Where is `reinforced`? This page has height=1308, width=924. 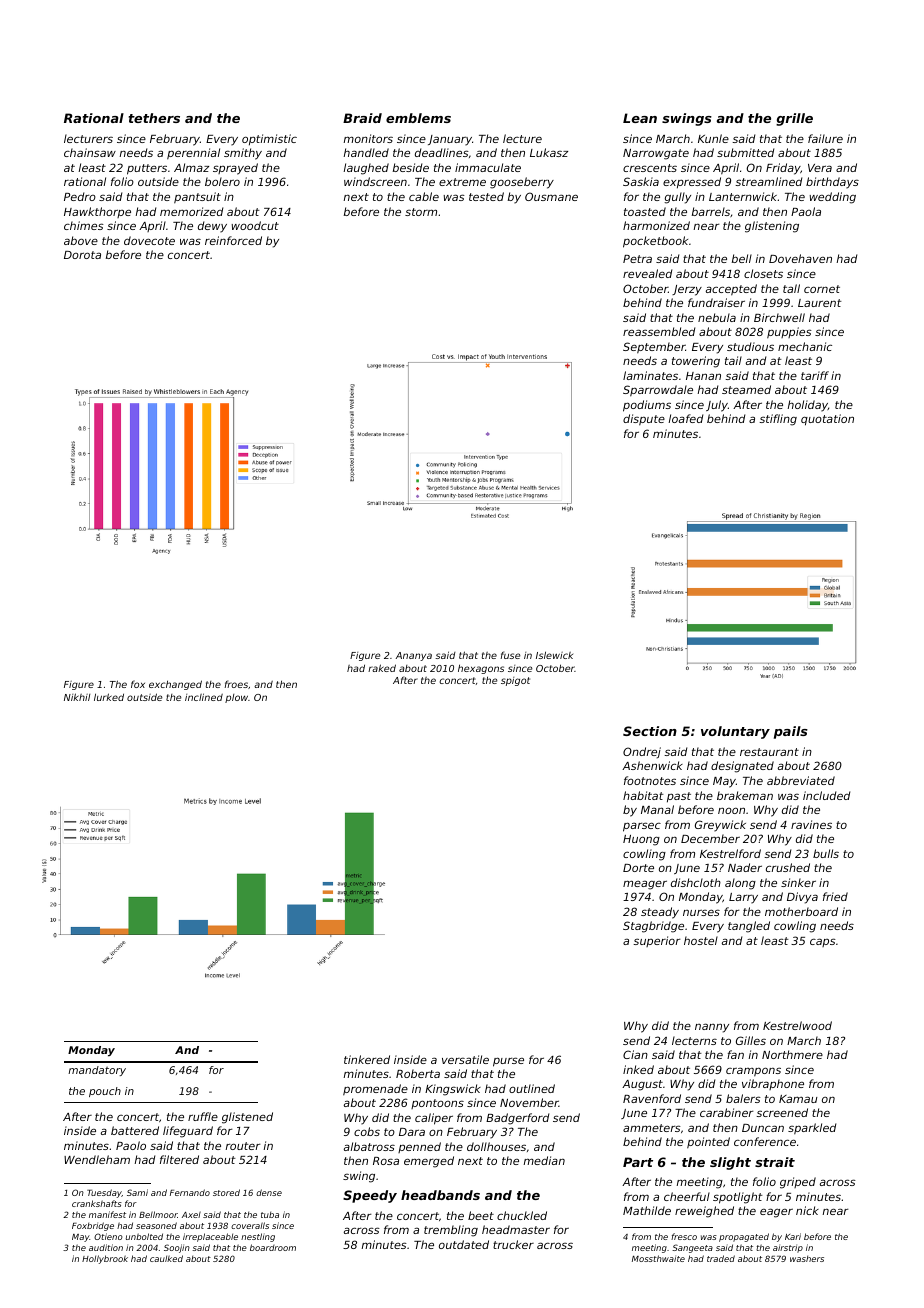
reinforced is located at coordinates (233, 240).
